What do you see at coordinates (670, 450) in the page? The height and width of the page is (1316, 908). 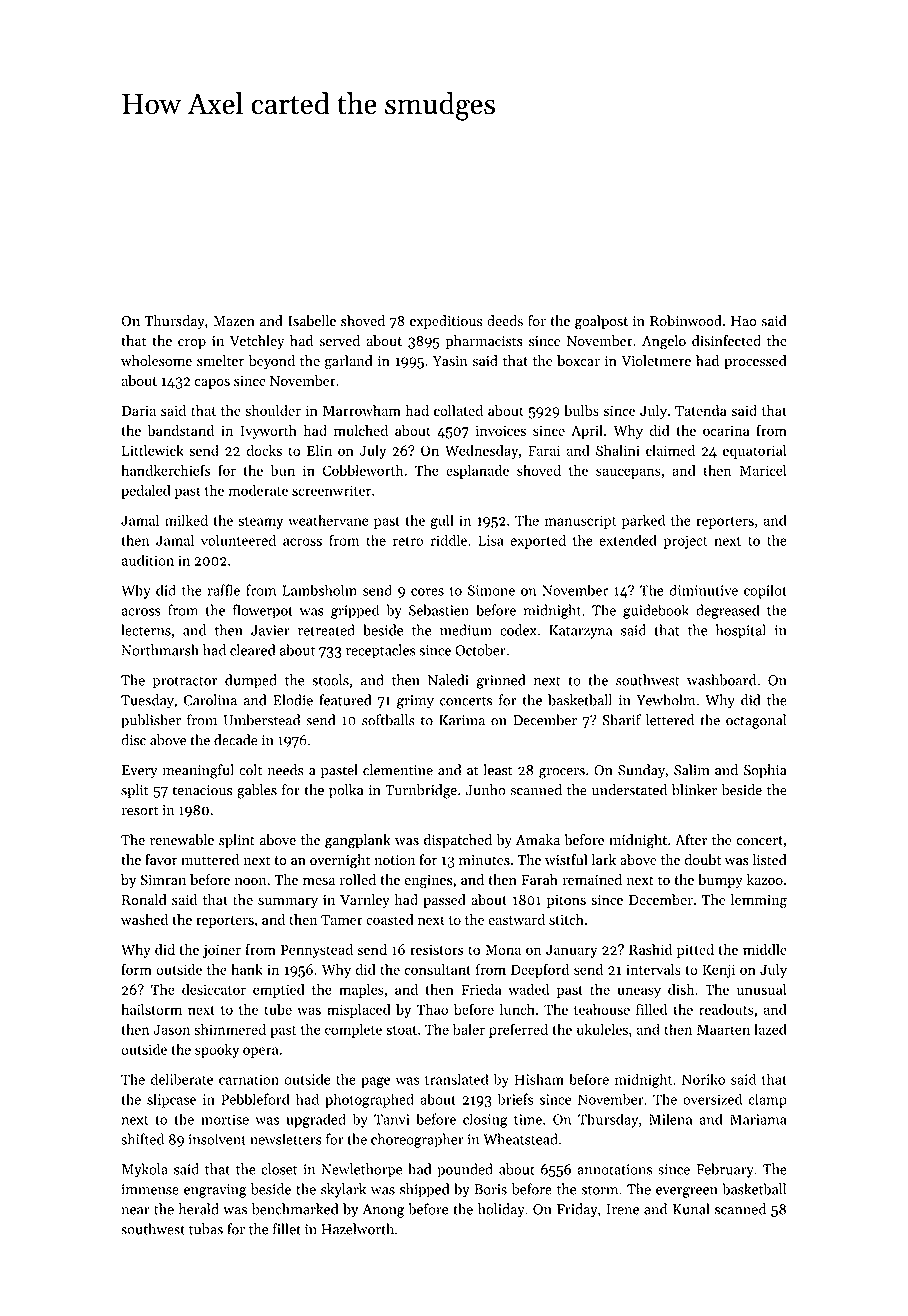 I see `claimed` at bounding box center [670, 450].
